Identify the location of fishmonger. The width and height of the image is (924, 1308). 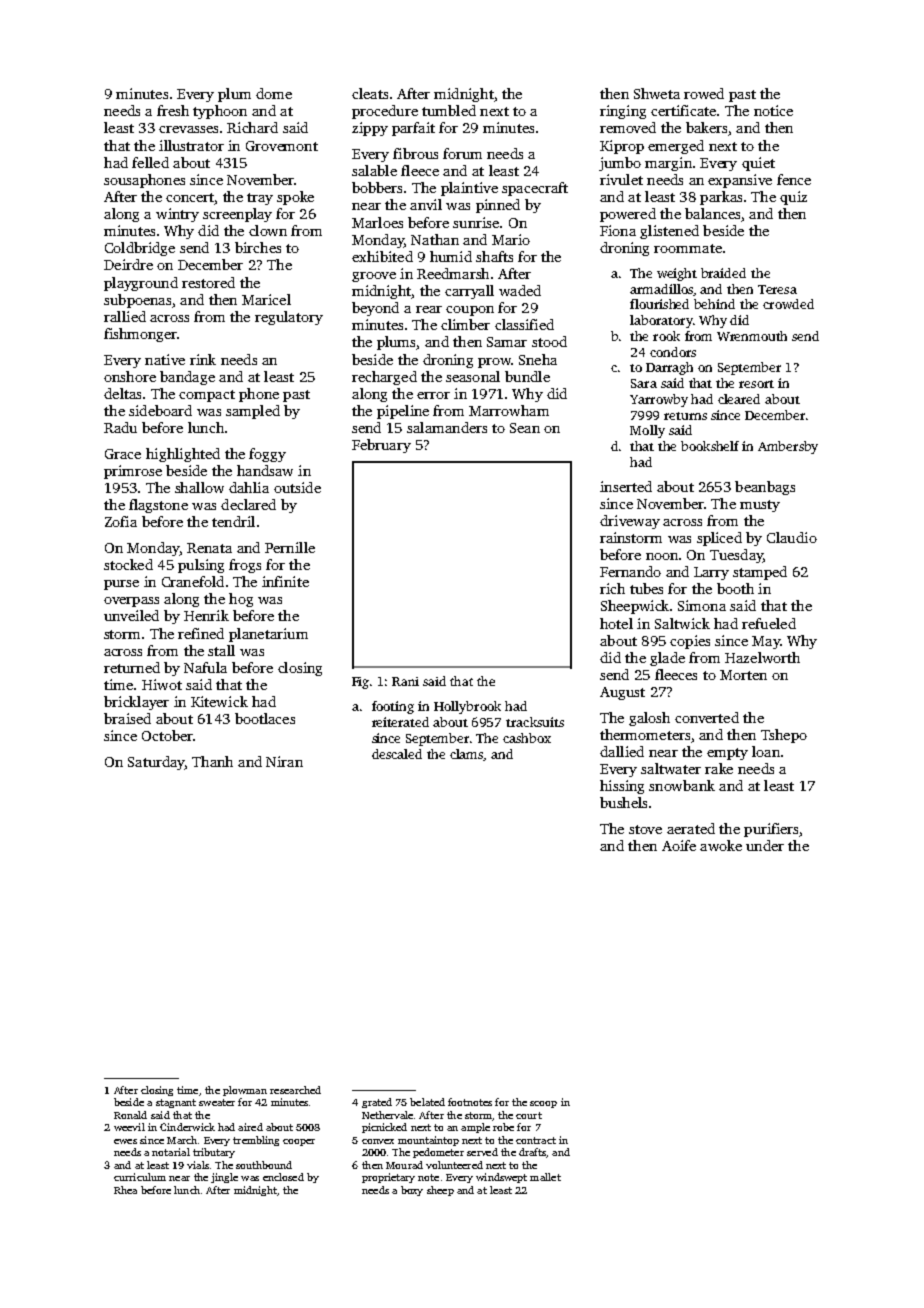
(140, 335).
